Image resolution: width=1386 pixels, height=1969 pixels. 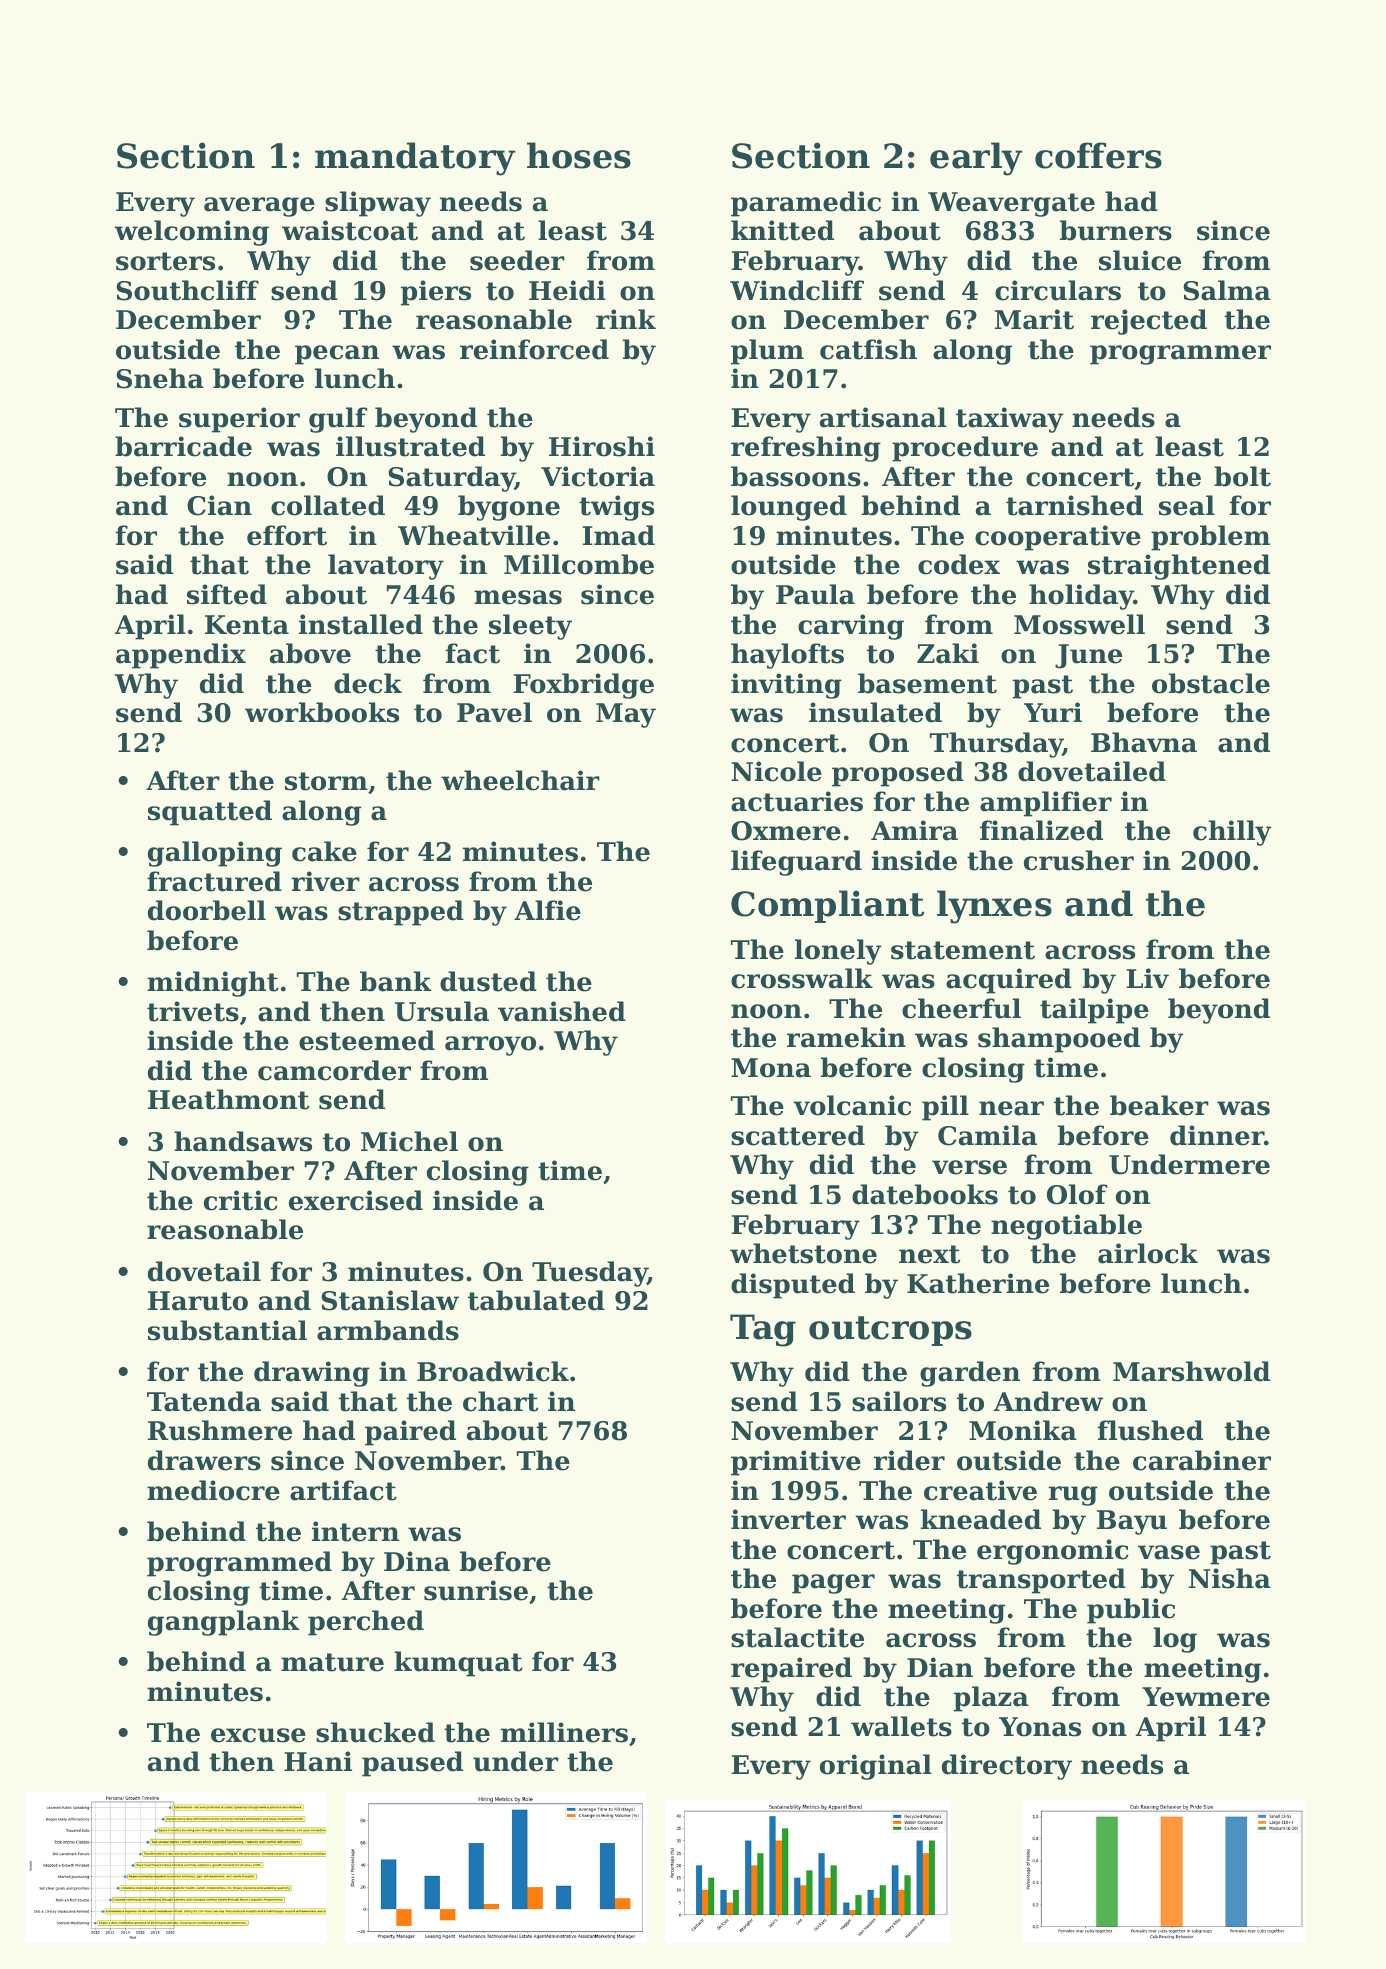 I want to click on installed, so click(x=361, y=624).
